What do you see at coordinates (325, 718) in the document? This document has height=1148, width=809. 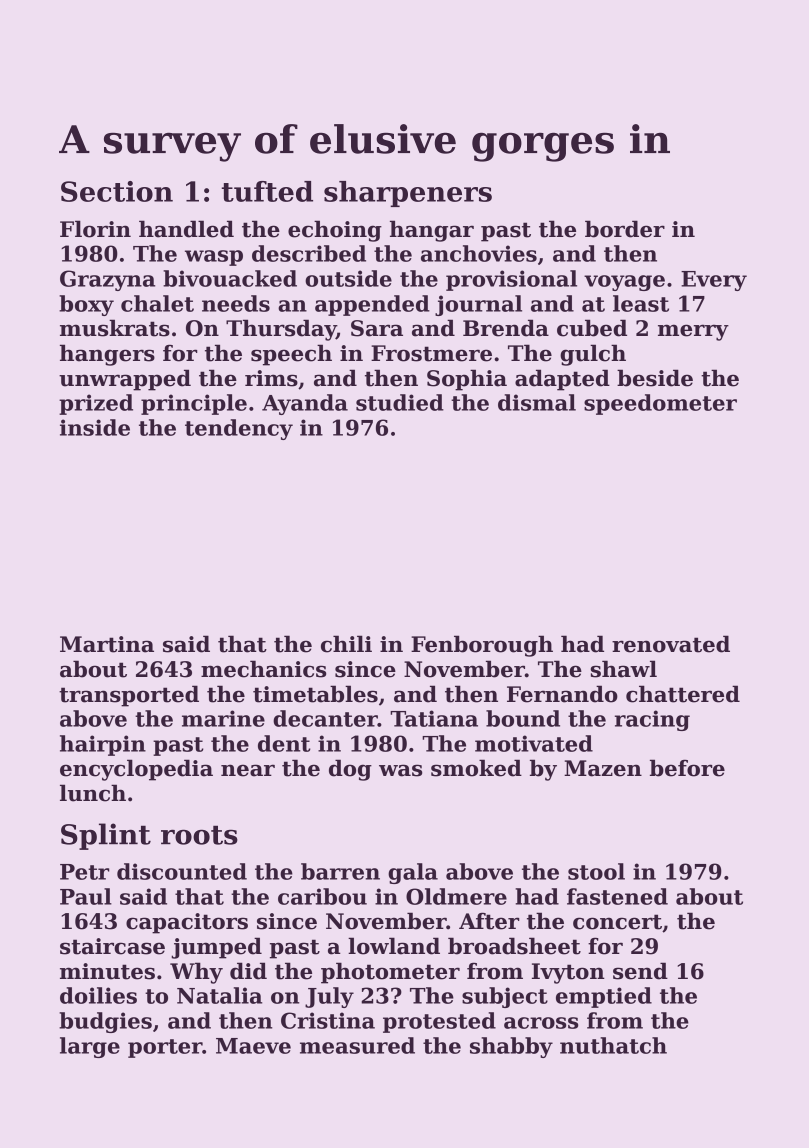 I see `decanter` at bounding box center [325, 718].
